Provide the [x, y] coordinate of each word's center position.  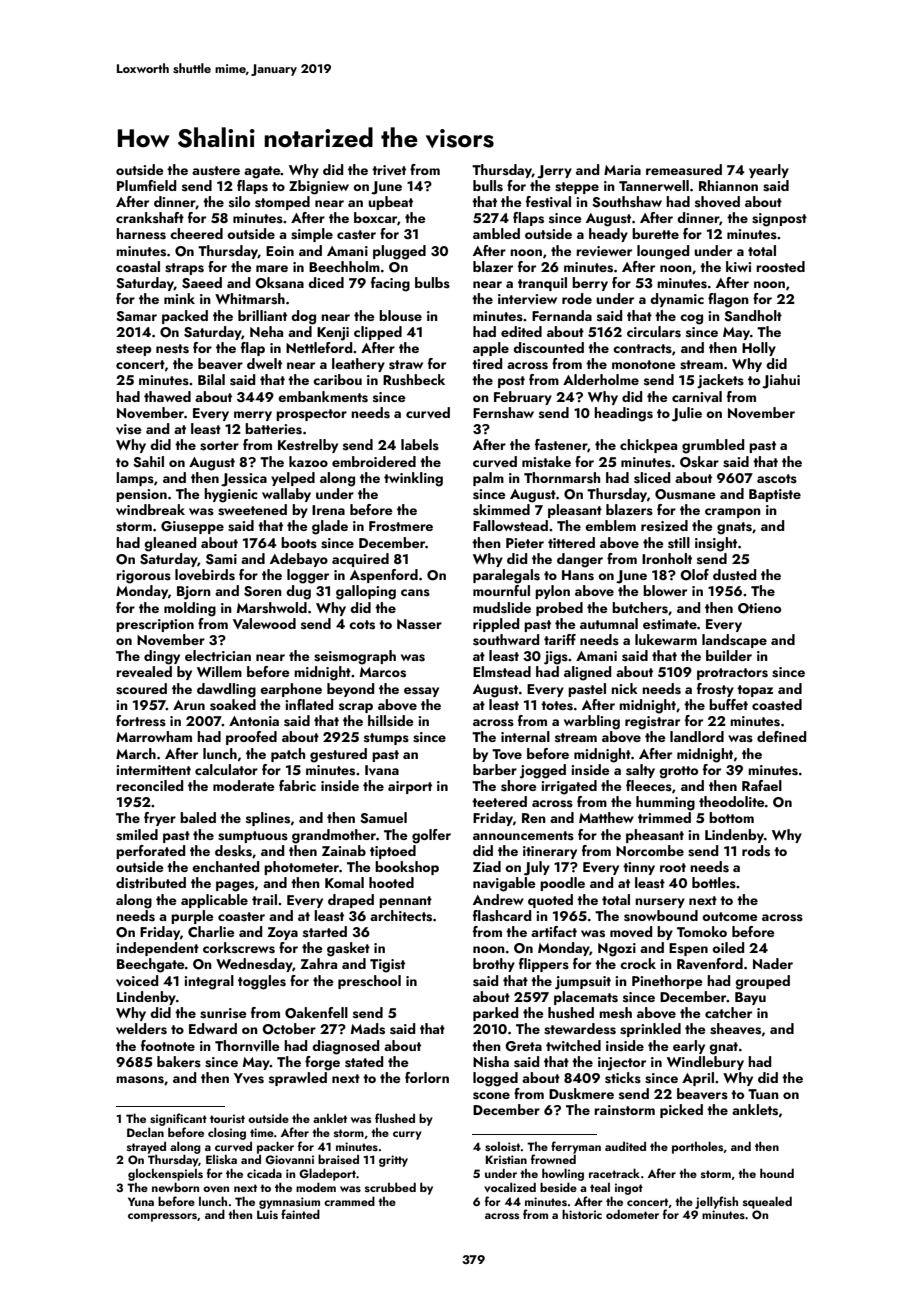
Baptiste [775, 495]
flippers [544, 965]
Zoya [282, 933]
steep [134, 350]
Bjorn [194, 593]
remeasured [684, 170]
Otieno [759, 608]
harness [141, 234]
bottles [714, 883]
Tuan [763, 1094]
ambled [496, 233]
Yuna [141, 1201]
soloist [502, 1146]
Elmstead [502, 672]
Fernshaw [503, 413]
